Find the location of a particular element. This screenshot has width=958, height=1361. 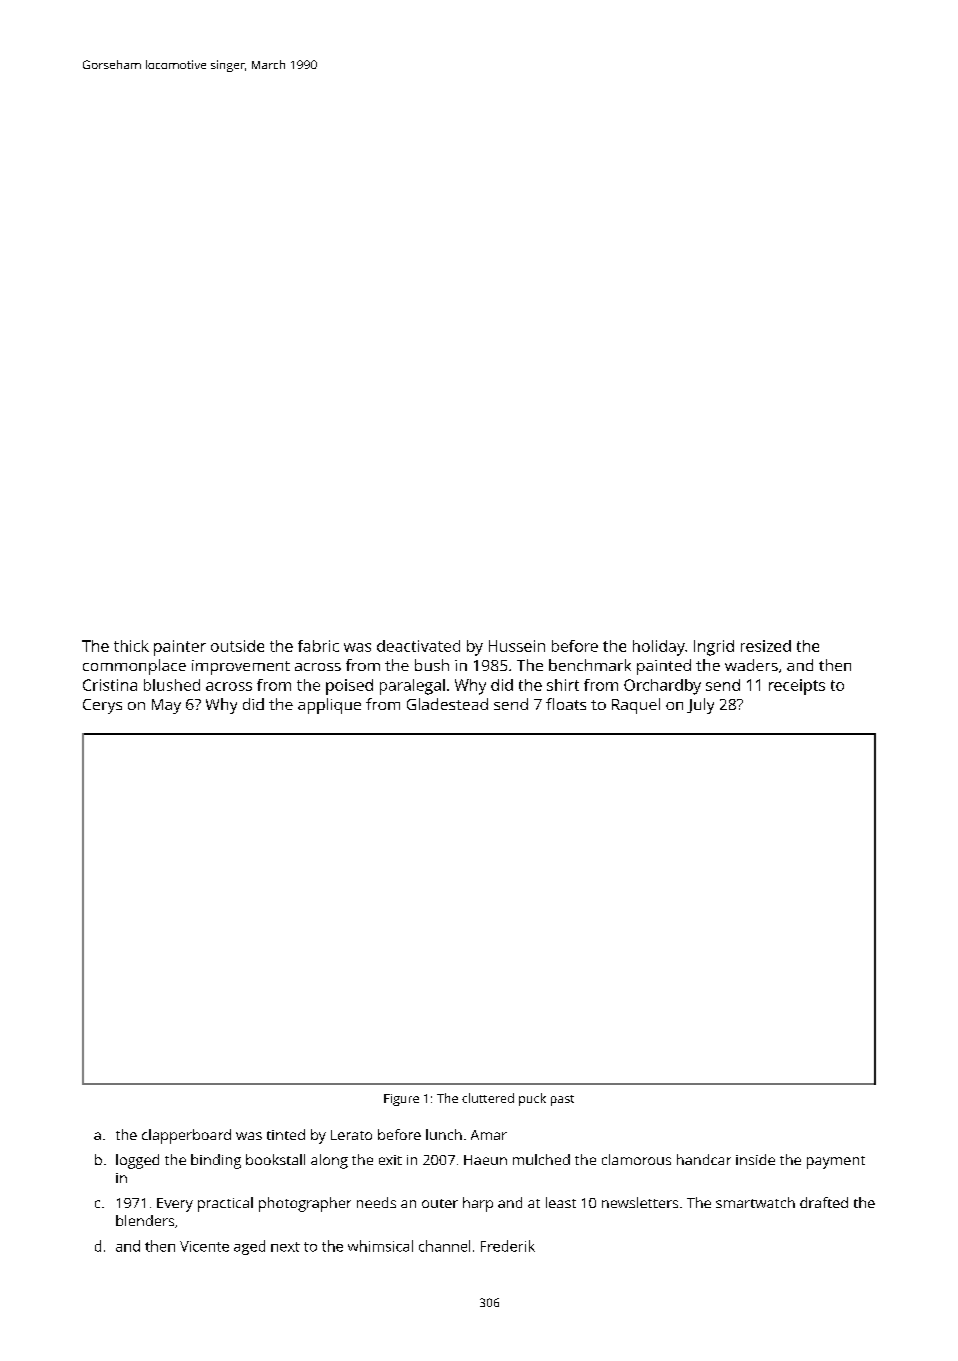

holiday is located at coordinates (659, 648).
